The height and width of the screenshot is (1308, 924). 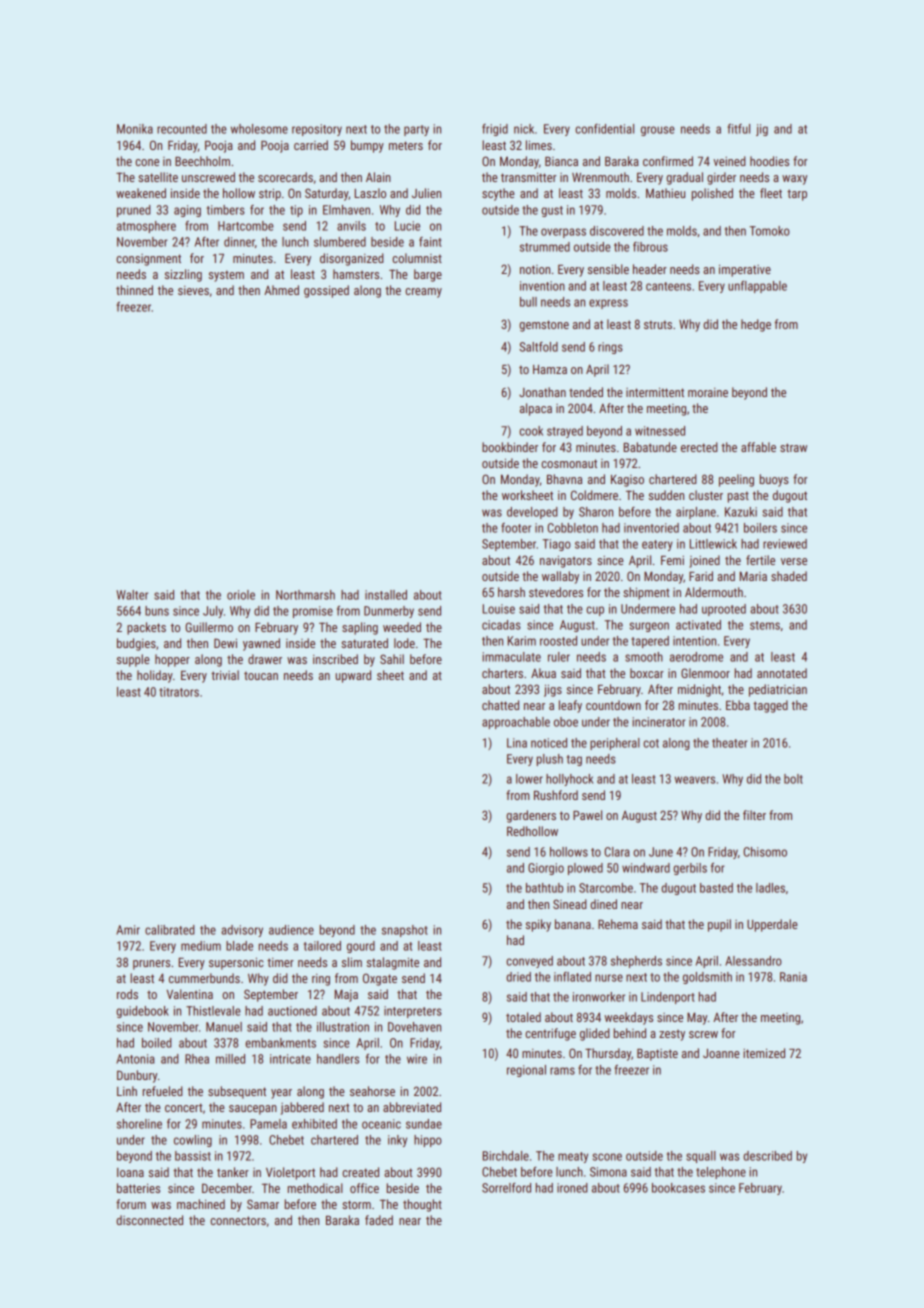 What do you see at coordinates (241, 595) in the screenshot?
I see `oriole` at bounding box center [241, 595].
